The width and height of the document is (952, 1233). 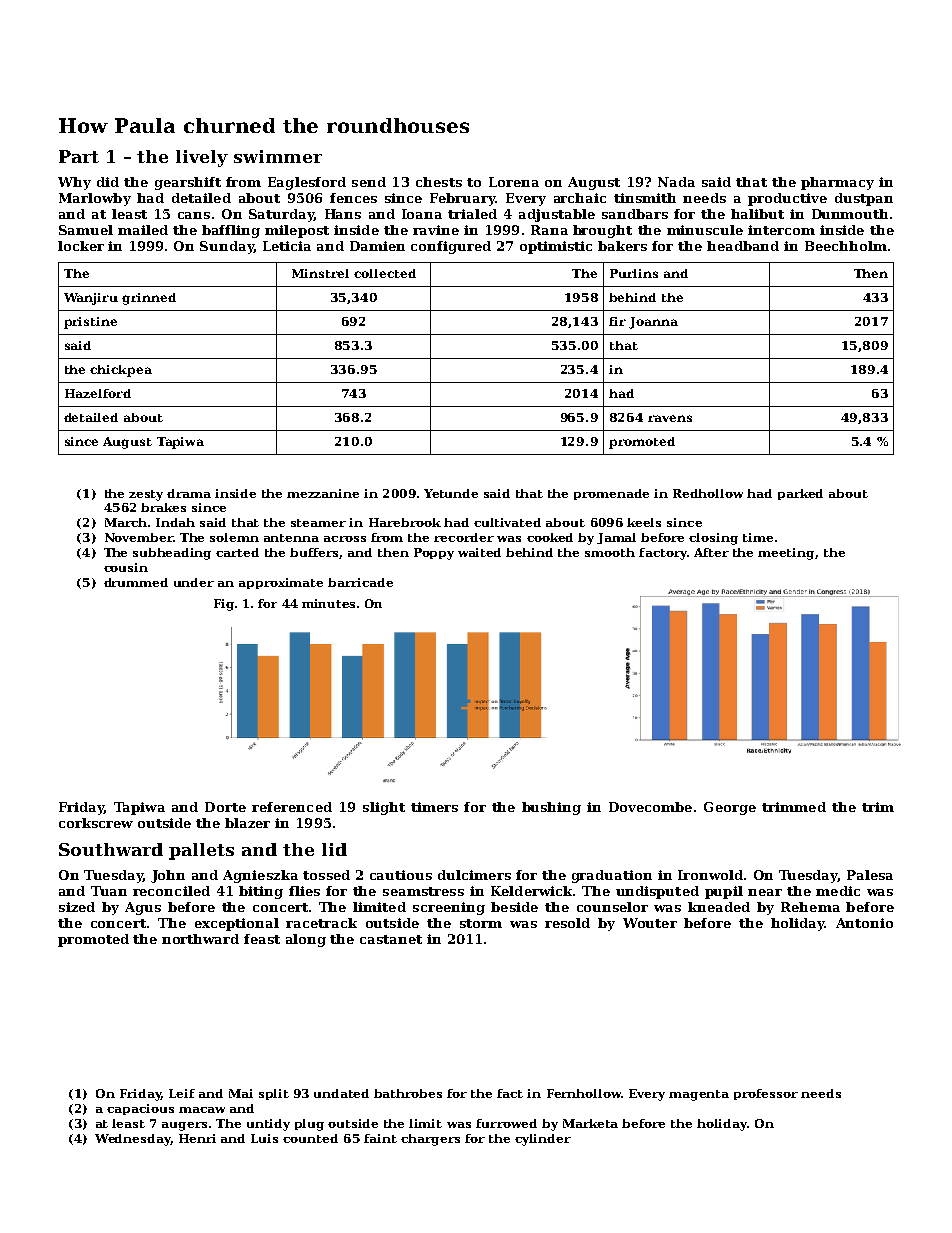 What do you see at coordinates (584, 1093) in the document?
I see `Fernhollow` at bounding box center [584, 1093].
